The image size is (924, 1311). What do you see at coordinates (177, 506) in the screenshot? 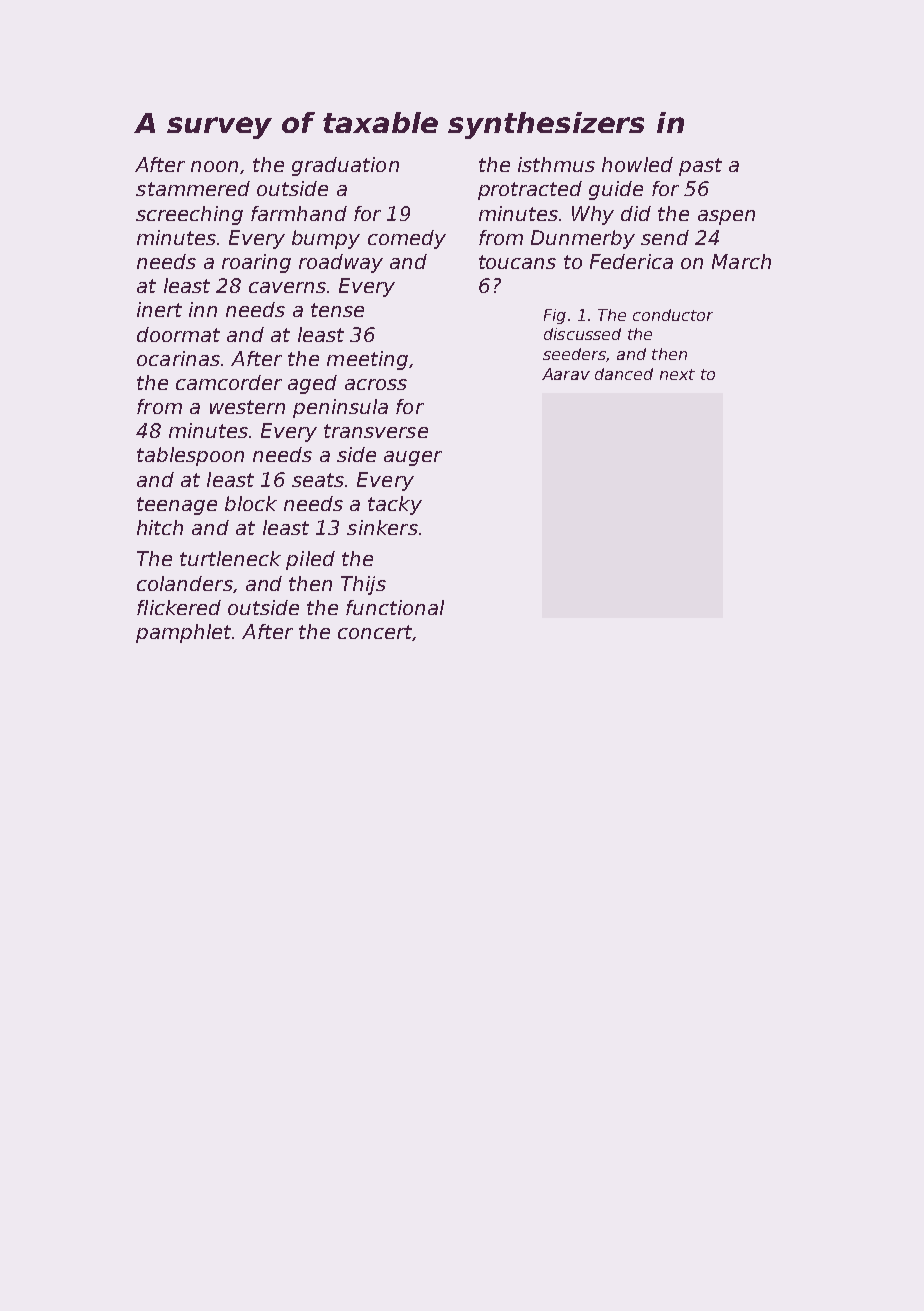
I see `teenage` at bounding box center [177, 506].
